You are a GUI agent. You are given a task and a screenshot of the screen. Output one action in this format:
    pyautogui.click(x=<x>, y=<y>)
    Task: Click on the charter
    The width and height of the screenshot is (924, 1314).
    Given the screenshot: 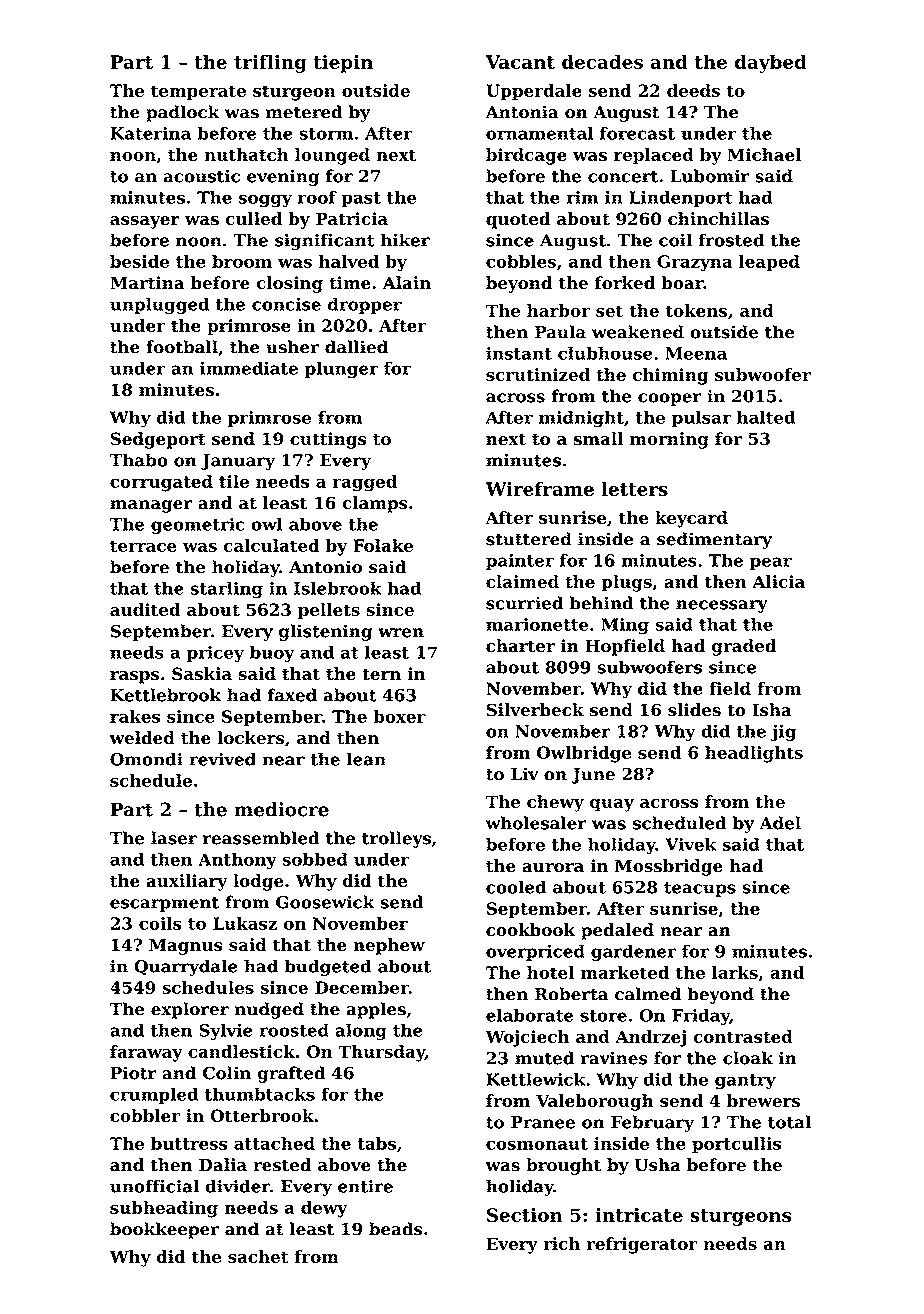 What is the action you would take?
    pyautogui.click(x=520, y=646)
